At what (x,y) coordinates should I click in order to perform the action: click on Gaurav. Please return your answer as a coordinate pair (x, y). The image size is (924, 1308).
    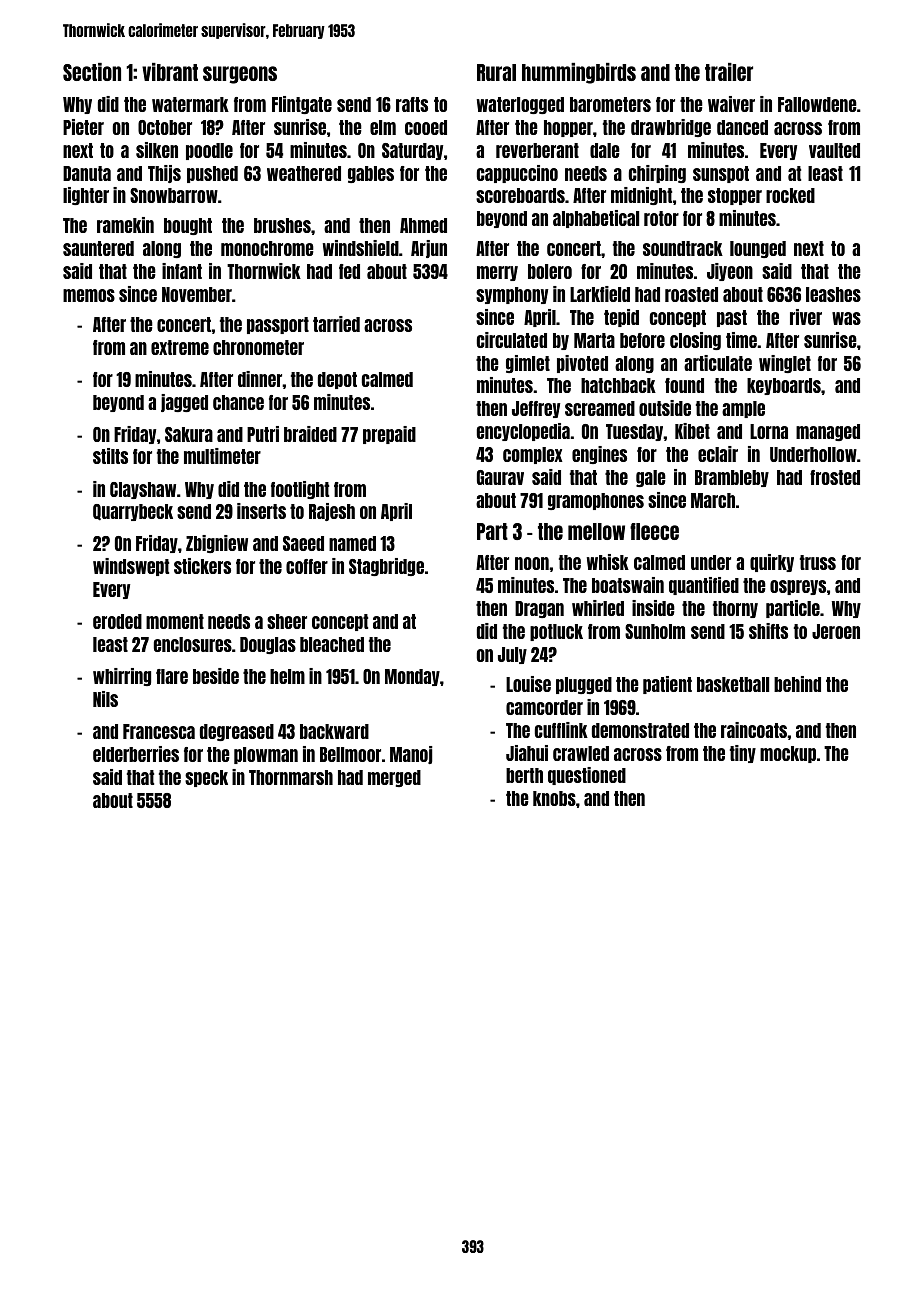
    Looking at the image, I should click on (500, 477).
